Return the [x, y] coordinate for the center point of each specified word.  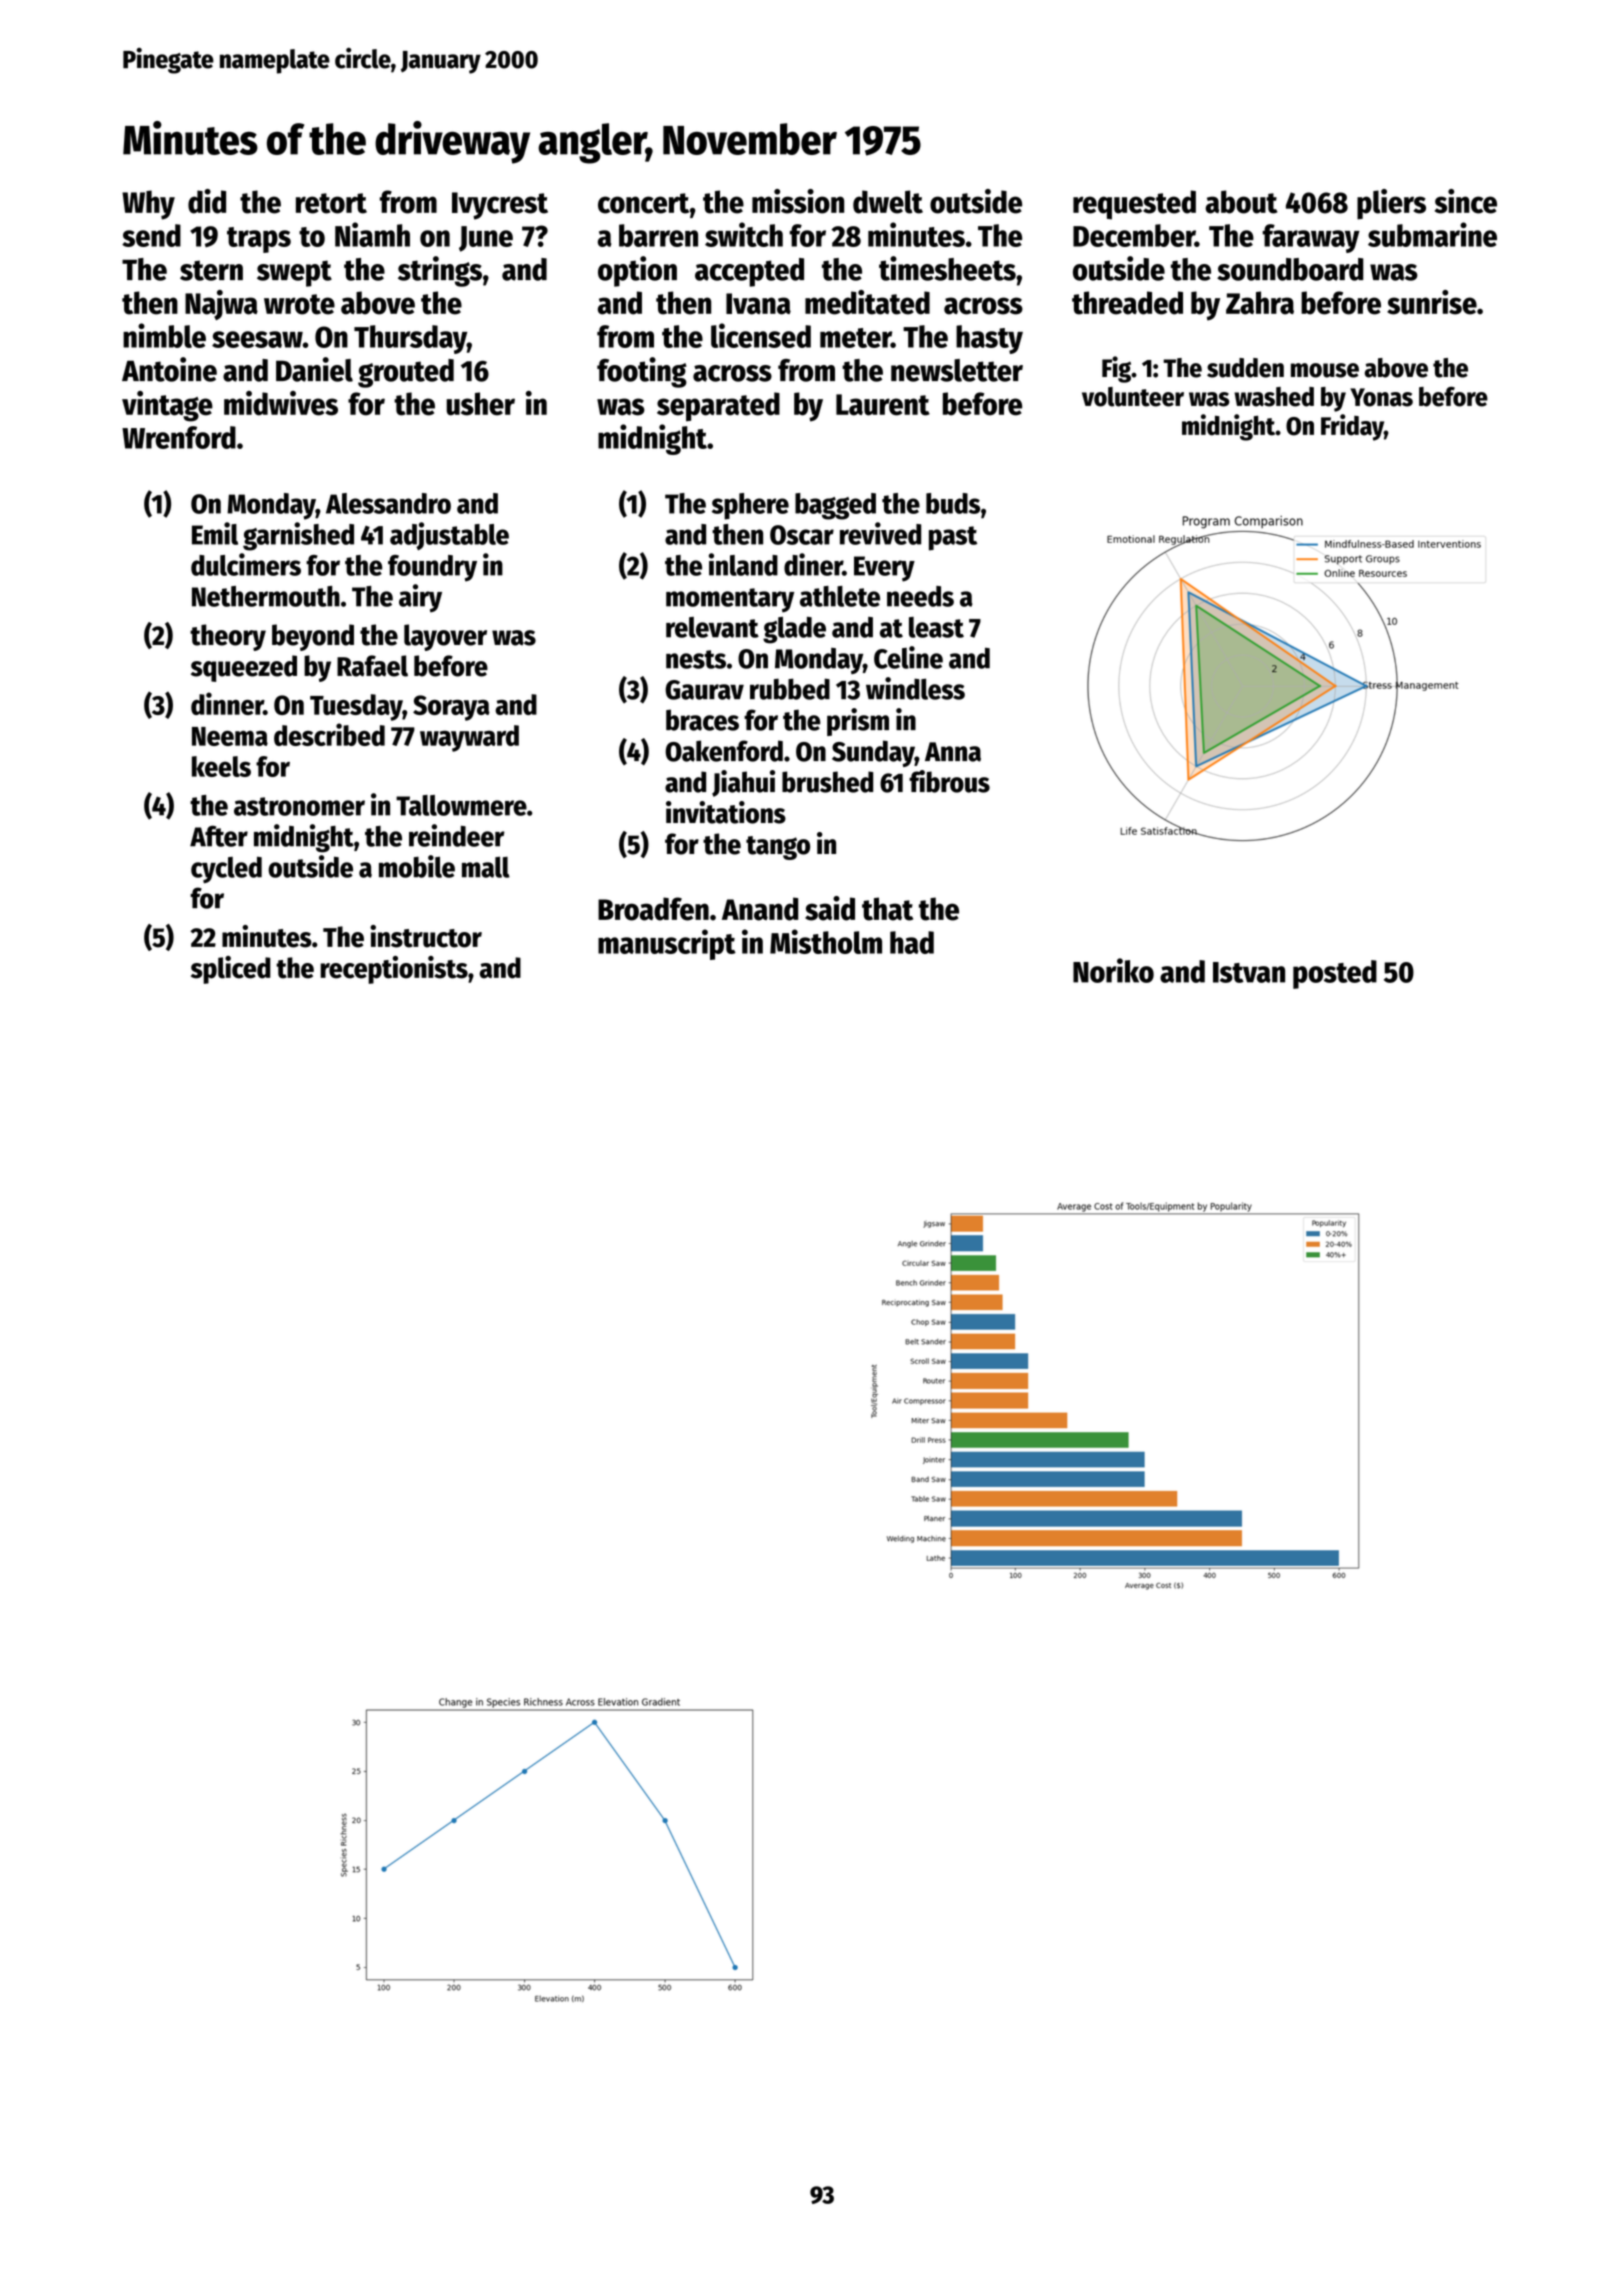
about [1241, 202]
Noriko [1113, 970]
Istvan [1249, 972]
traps [259, 240]
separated [718, 407]
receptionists [394, 970]
